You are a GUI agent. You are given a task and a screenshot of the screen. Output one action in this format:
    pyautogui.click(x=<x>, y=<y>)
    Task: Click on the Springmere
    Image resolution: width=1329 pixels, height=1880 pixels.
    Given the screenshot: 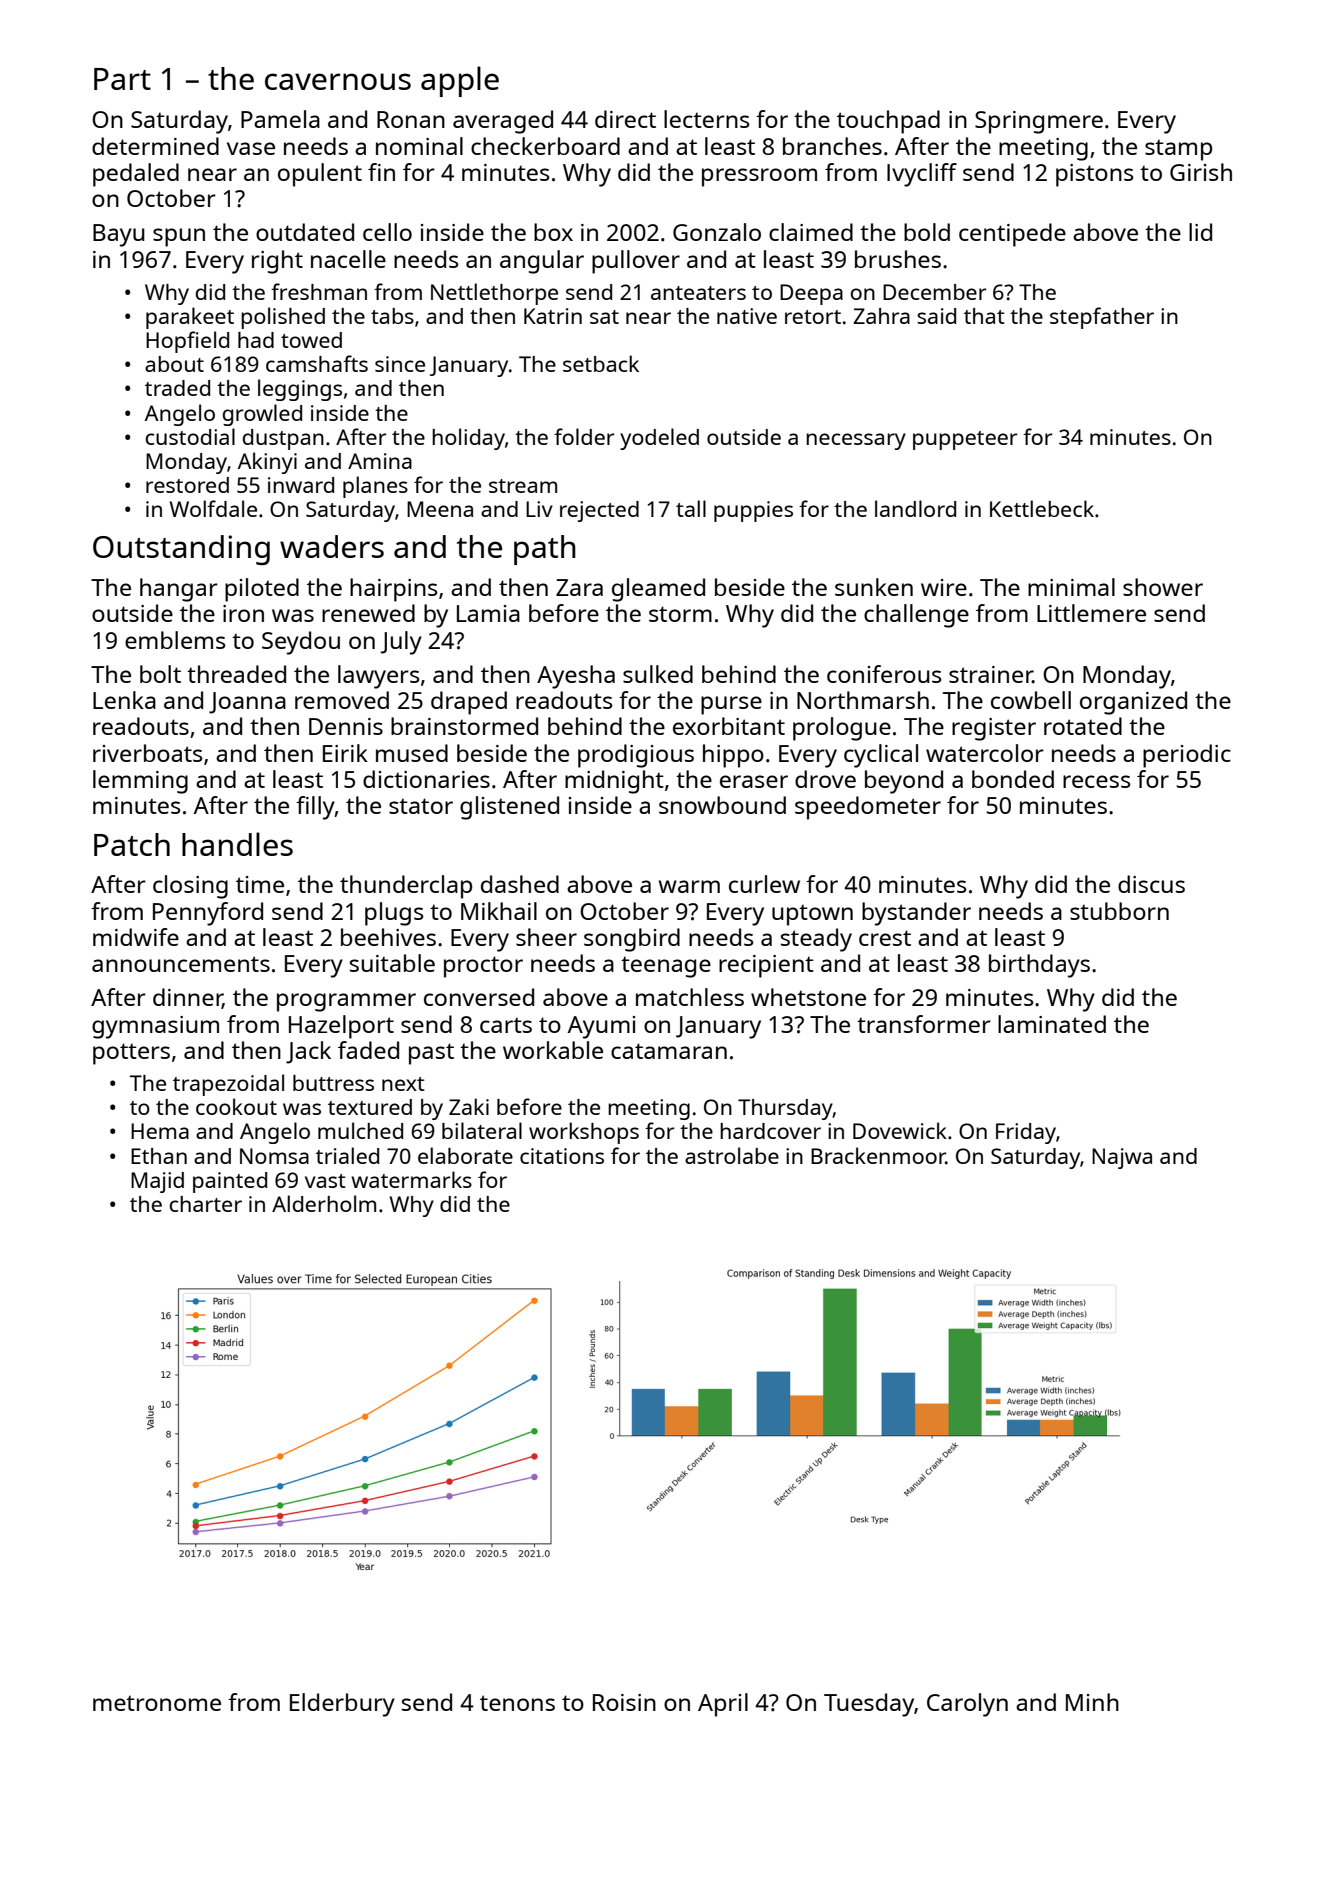 What is the action you would take?
    pyautogui.click(x=1039, y=122)
